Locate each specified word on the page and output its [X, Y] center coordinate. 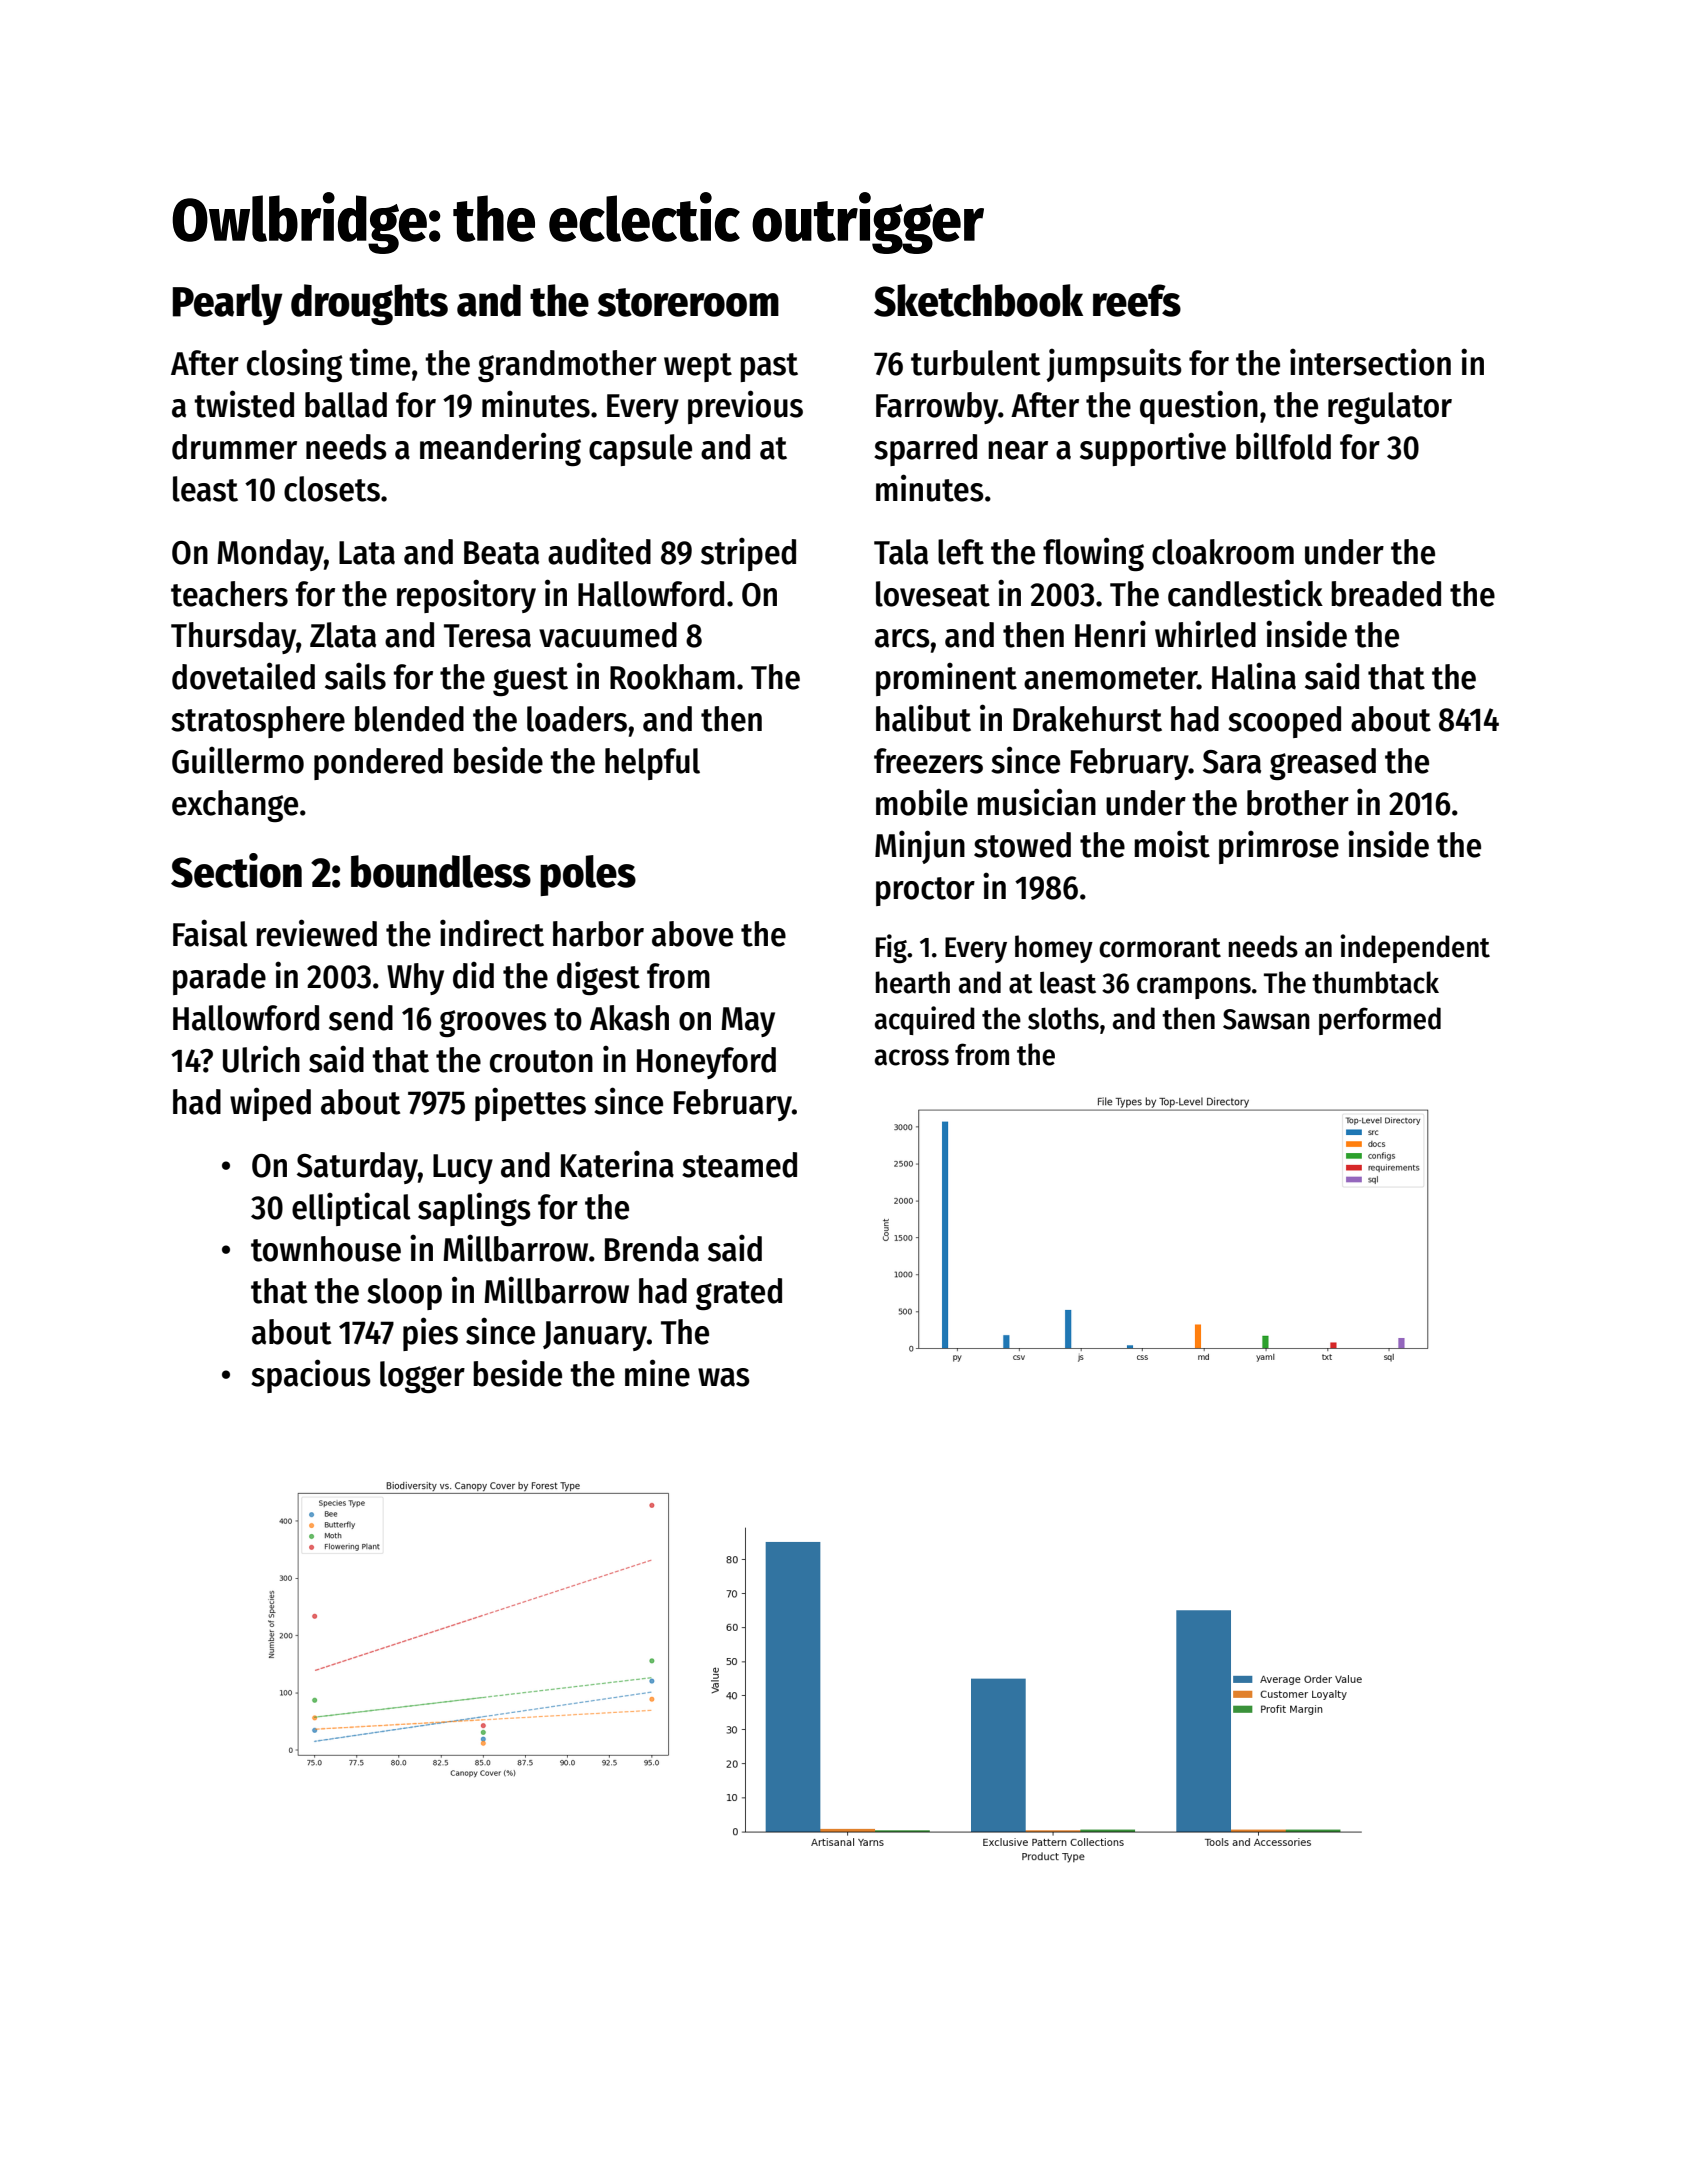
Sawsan [1266, 1019]
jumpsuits [1114, 365]
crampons [1194, 988]
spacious [311, 1376]
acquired [925, 1020]
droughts [369, 304]
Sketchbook [978, 300]
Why [415, 979]
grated [739, 1294]
